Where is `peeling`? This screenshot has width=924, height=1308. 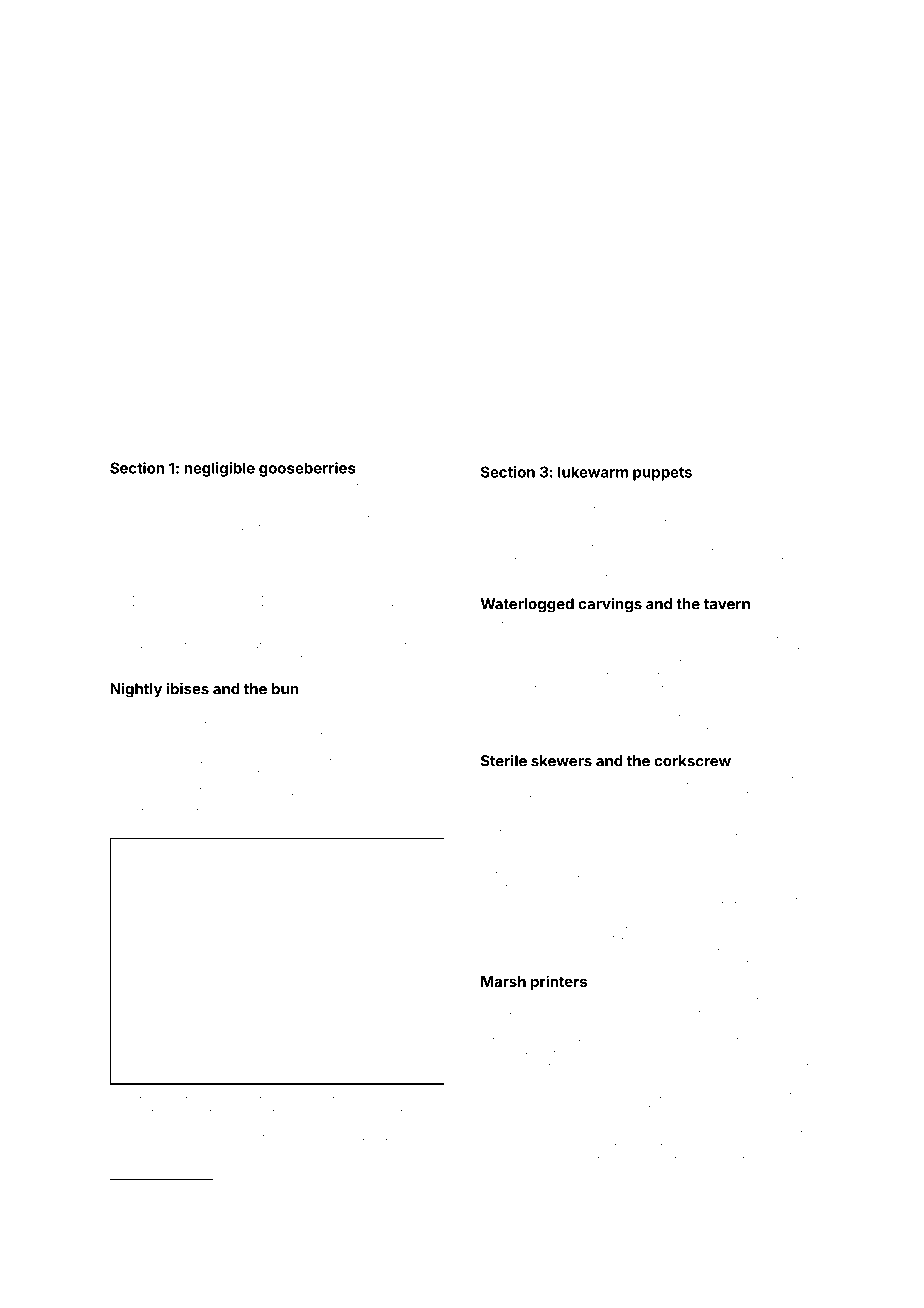 peeling is located at coordinates (157, 1100).
